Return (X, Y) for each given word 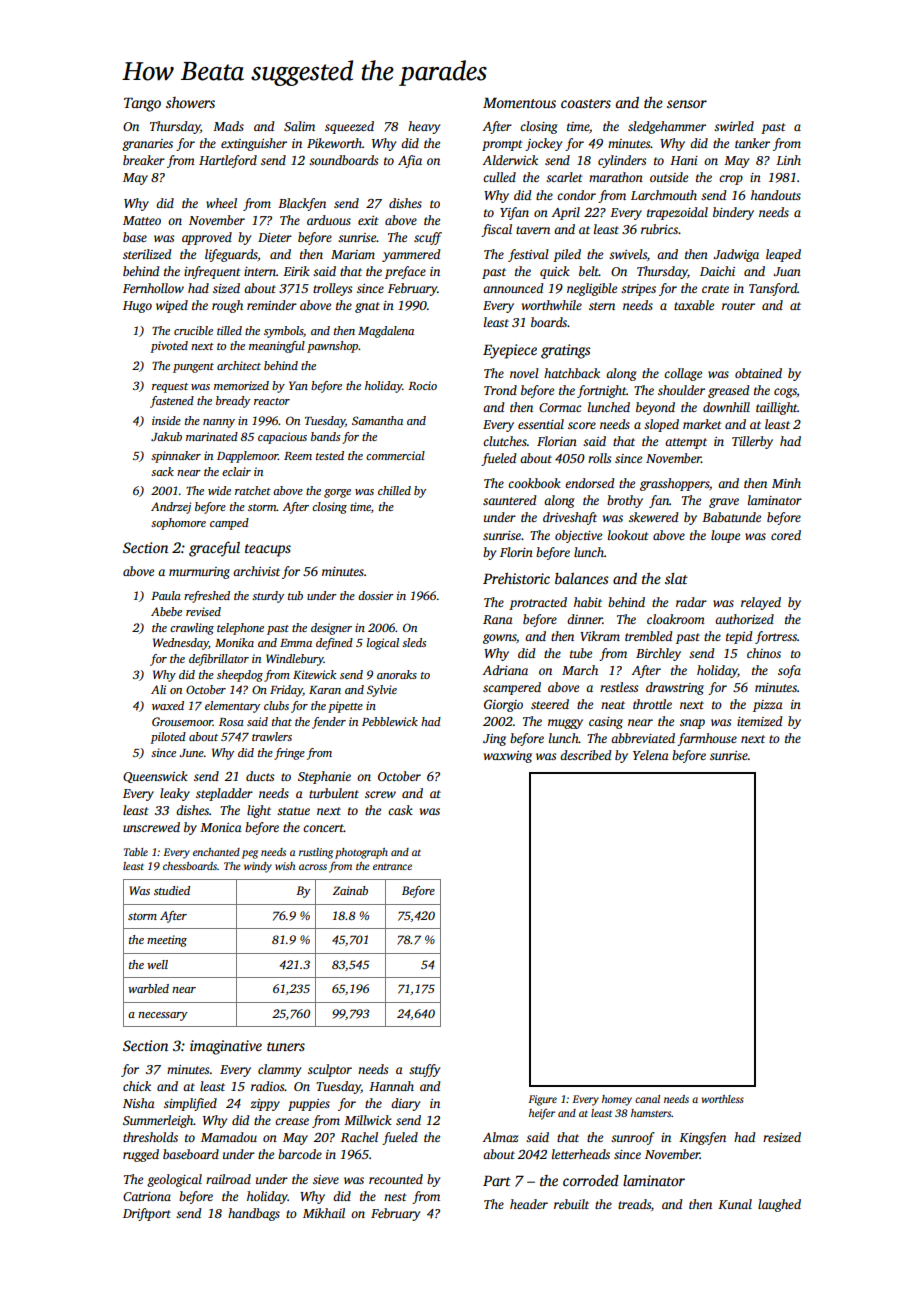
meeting (167, 941)
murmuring (199, 573)
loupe (725, 536)
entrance (392, 866)
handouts (776, 195)
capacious (282, 438)
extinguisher (254, 144)
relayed (761, 603)
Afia (410, 161)
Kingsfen (702, 1138)
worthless (723, 1099)
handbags (254, 1214)
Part (497, 1181)
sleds (414, 642)
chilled (394, 490)
